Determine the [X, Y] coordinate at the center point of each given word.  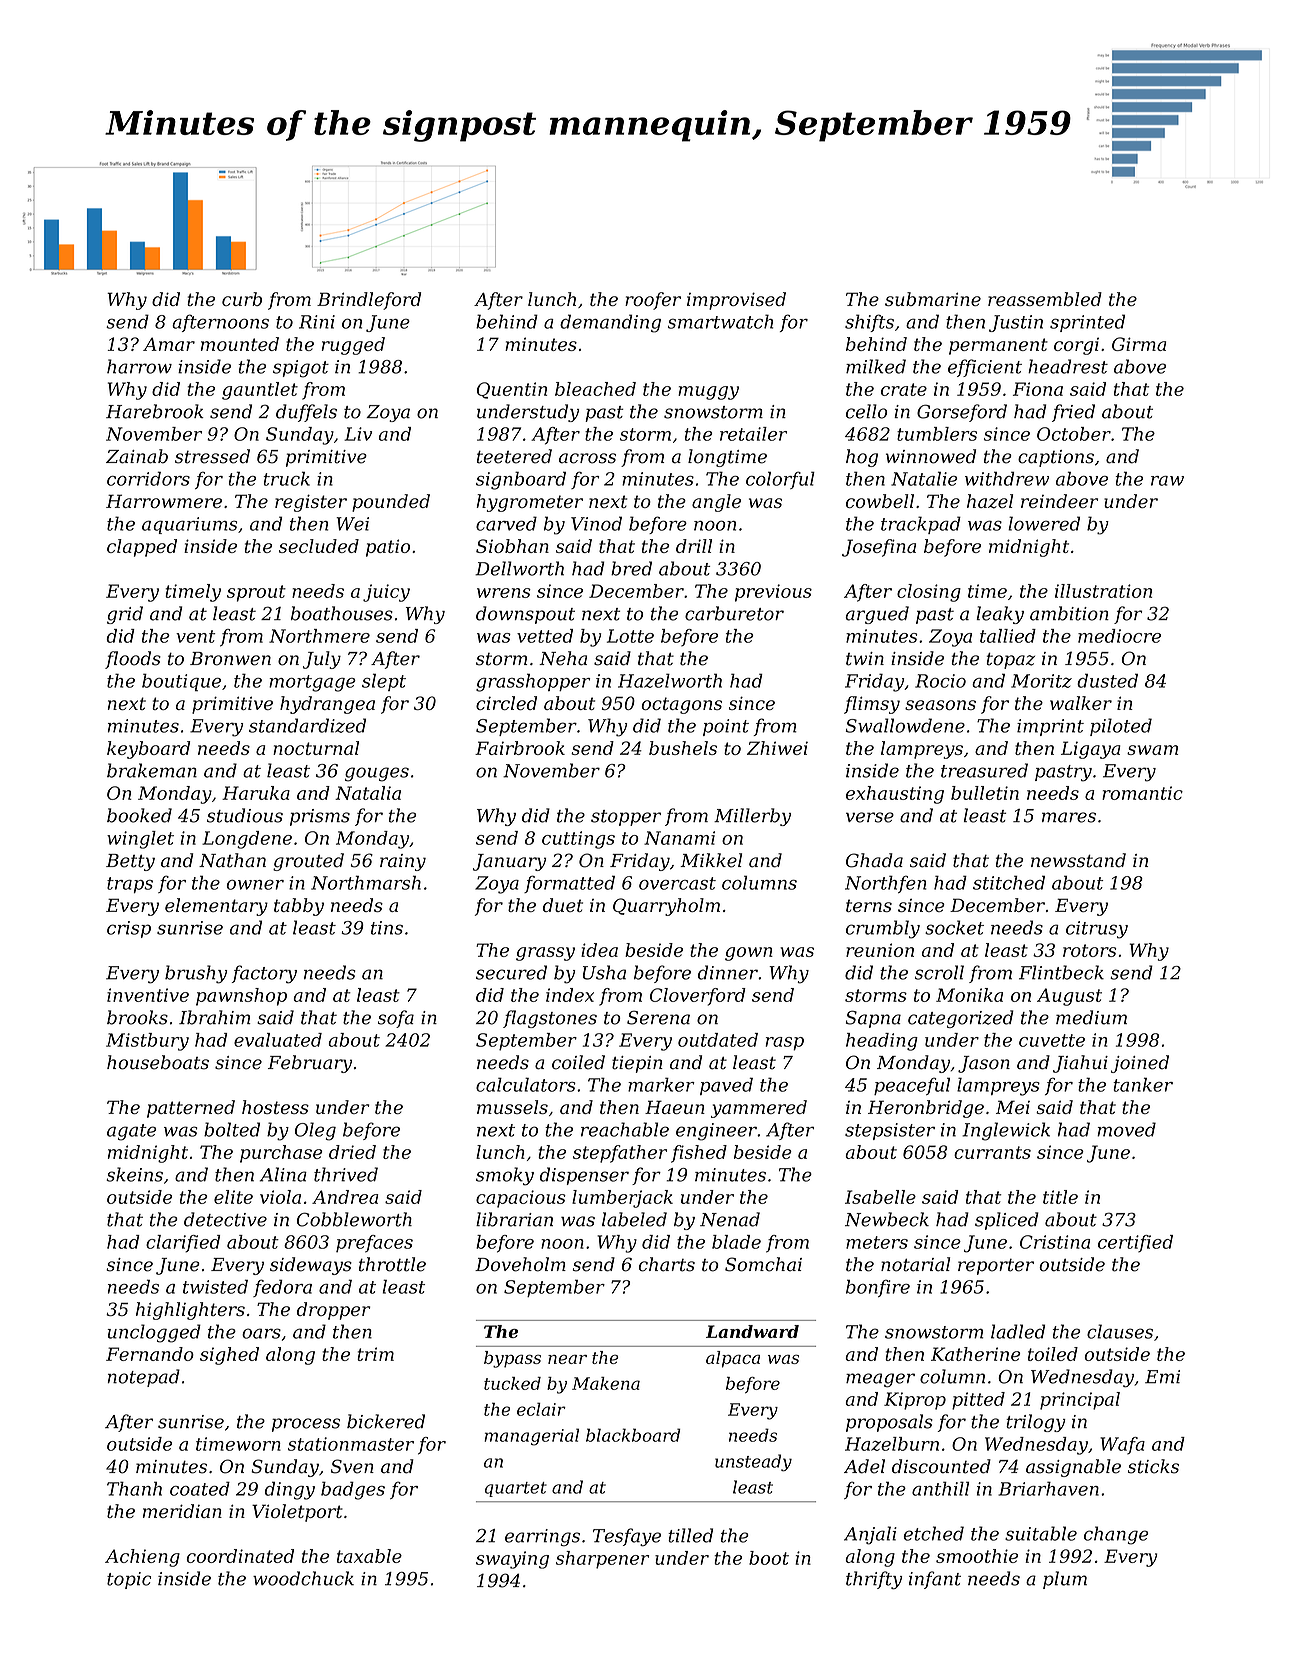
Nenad [730, 1219]
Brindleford [369, 301]
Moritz [1041, 681]
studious [245, 815]
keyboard [148, 750]
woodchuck [303, 1578]
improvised [736, 301]
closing [929, 593]
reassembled [1045, 299]
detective [225, 1219]
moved [1126, 1129]
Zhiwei [777, 748]
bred [631, 568]
